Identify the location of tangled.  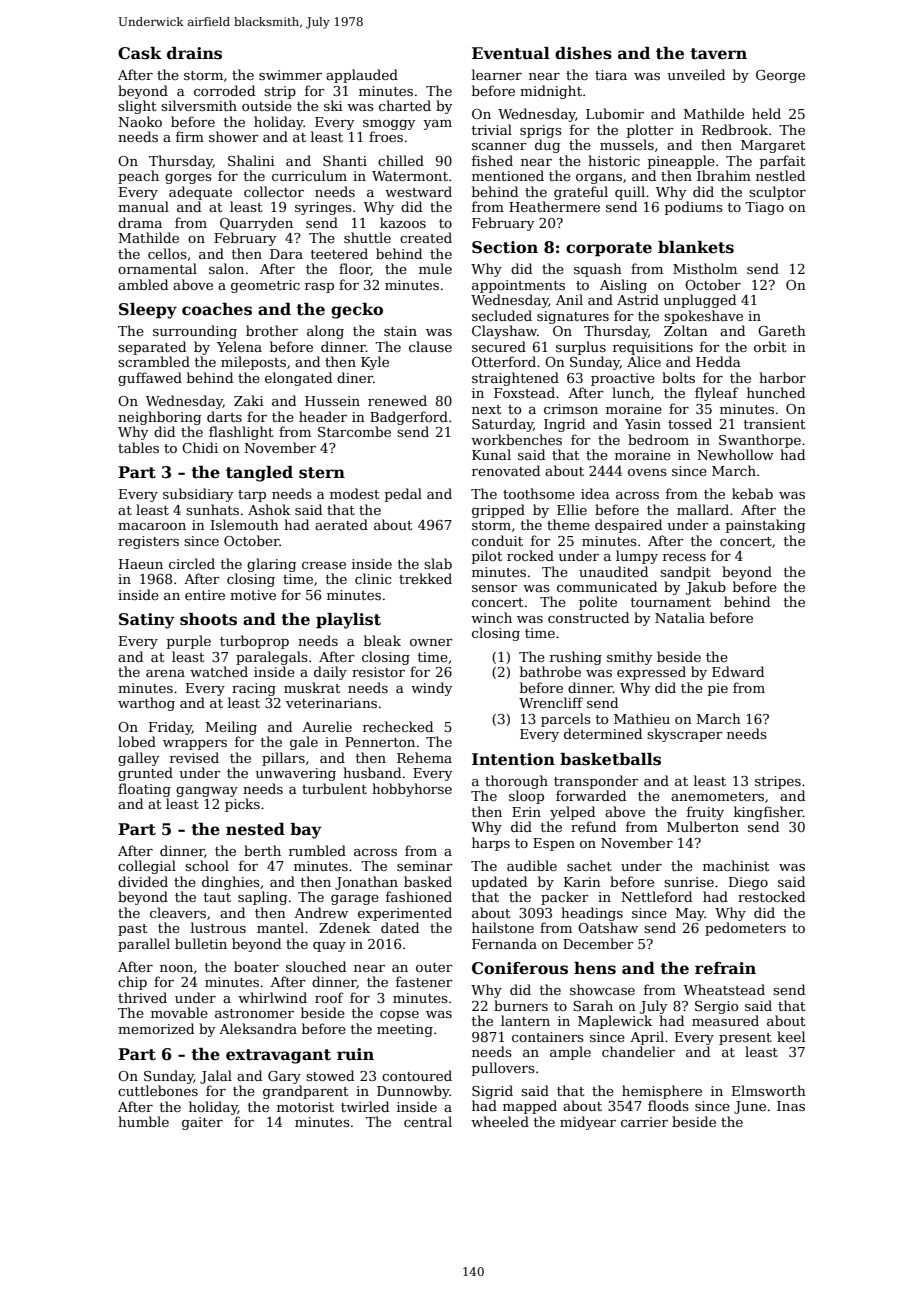
(259, 474).
